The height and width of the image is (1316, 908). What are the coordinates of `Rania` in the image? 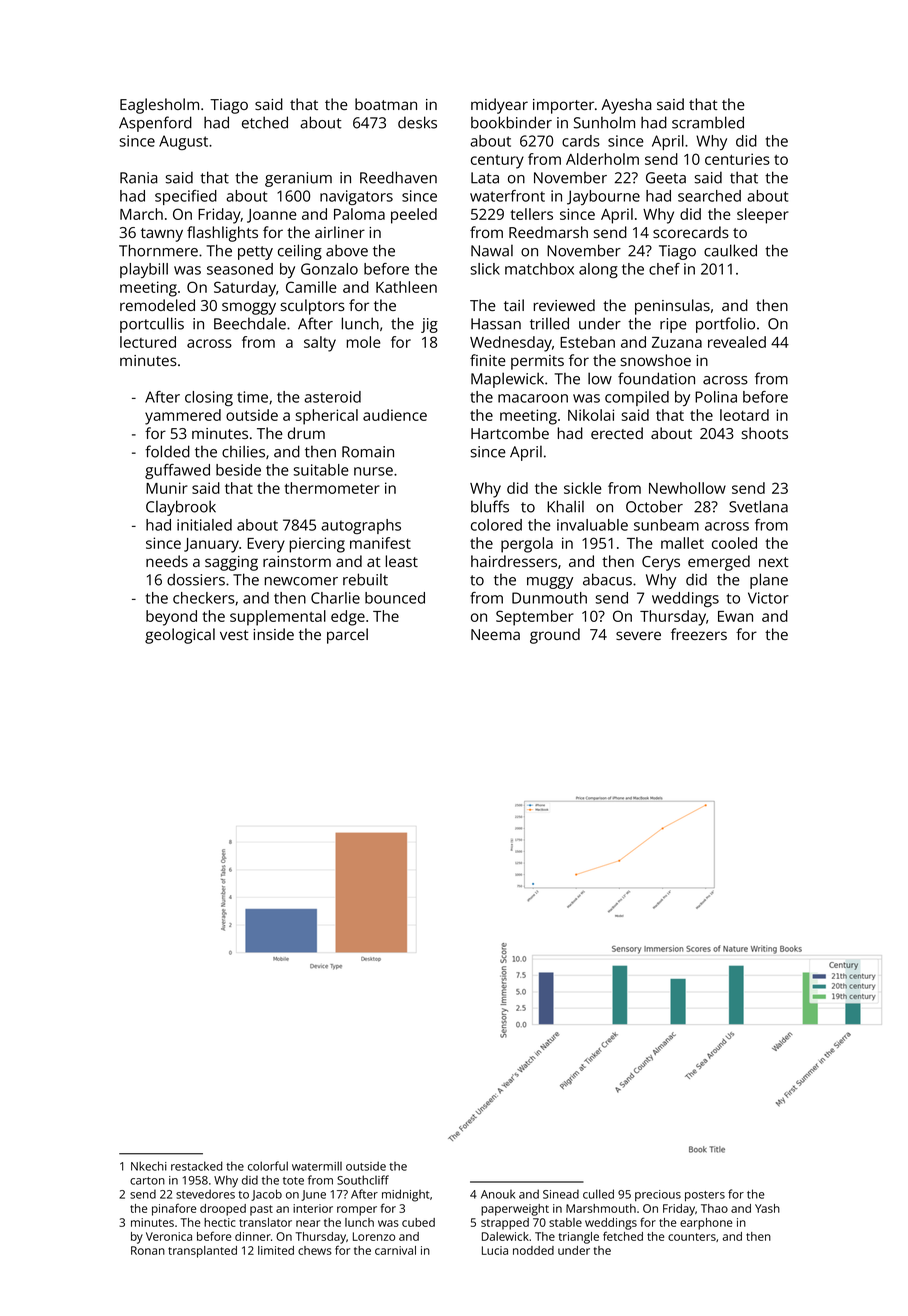 It's located at (139, 178).
